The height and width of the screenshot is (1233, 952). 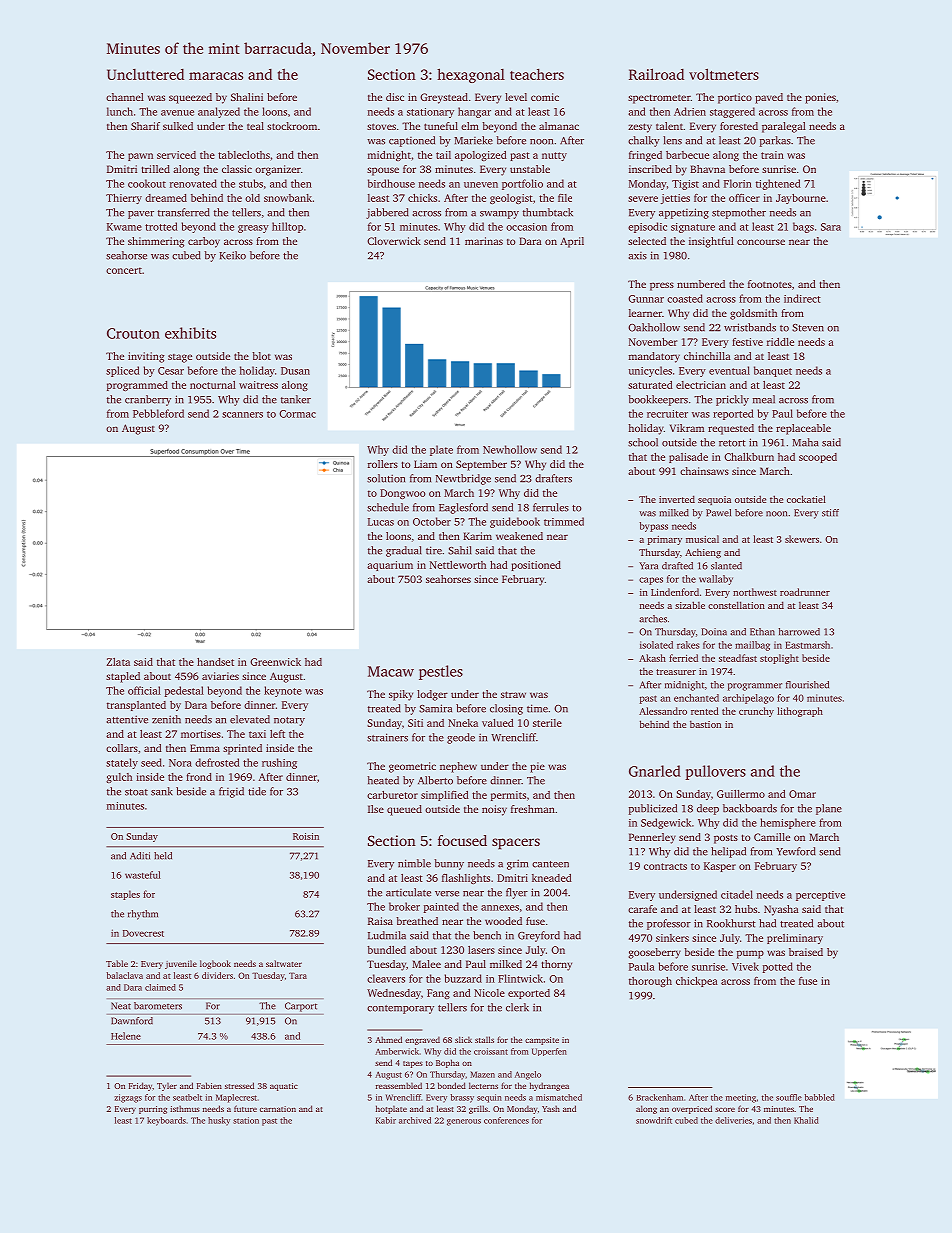 What do you see at coordinates (163, 856) in the screenshot?
I see `held` at bounding box center [163, 856].
